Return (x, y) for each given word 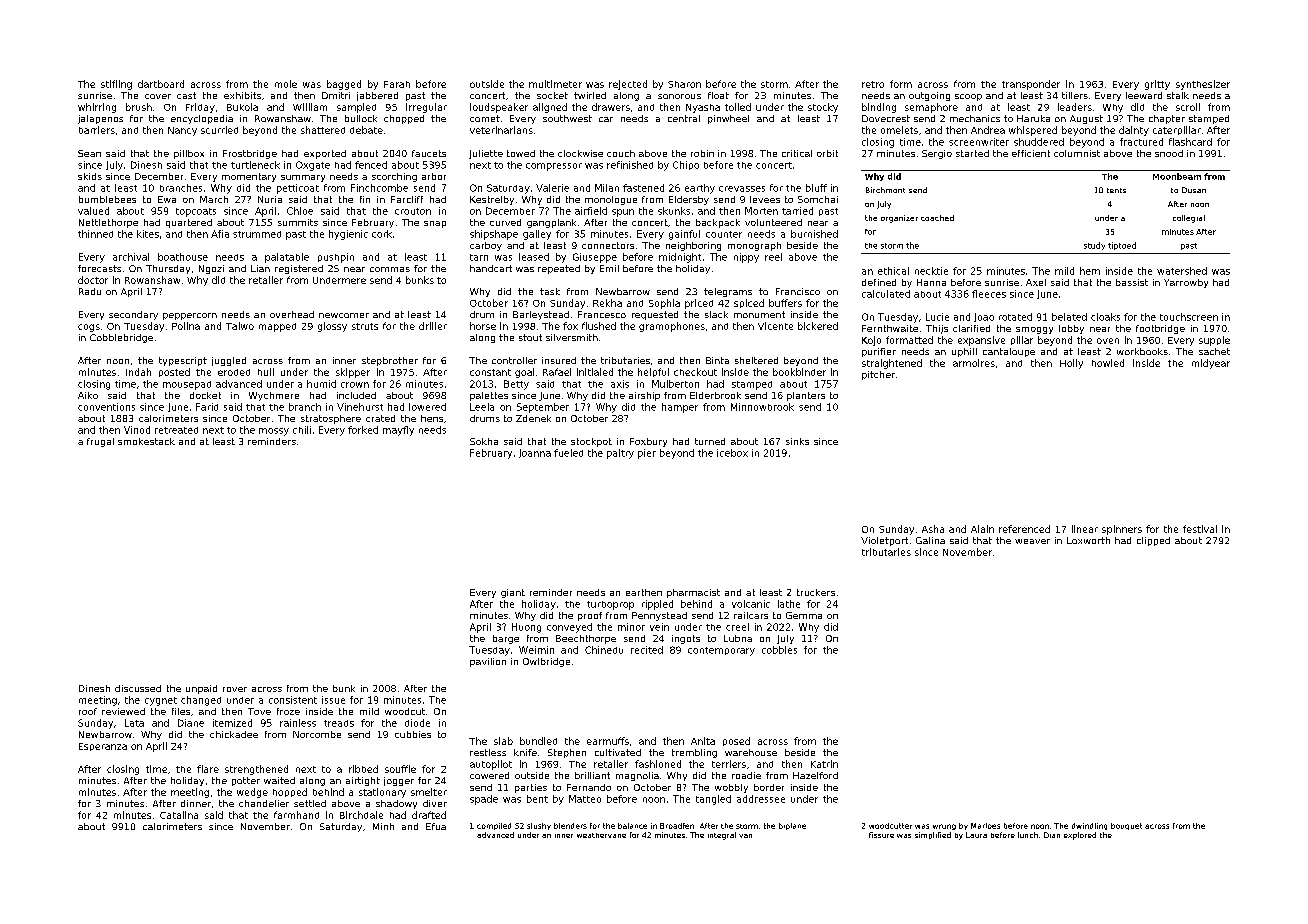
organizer (899, 219)
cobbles (779, 650)
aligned (550, 108)
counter (724, 234)
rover (235, 689)
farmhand (296, 815)
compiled (494, 826)
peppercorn (190, 316)
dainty (1134, 131)
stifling (116, 85)
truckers (816, 592)
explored (1080, 836)
